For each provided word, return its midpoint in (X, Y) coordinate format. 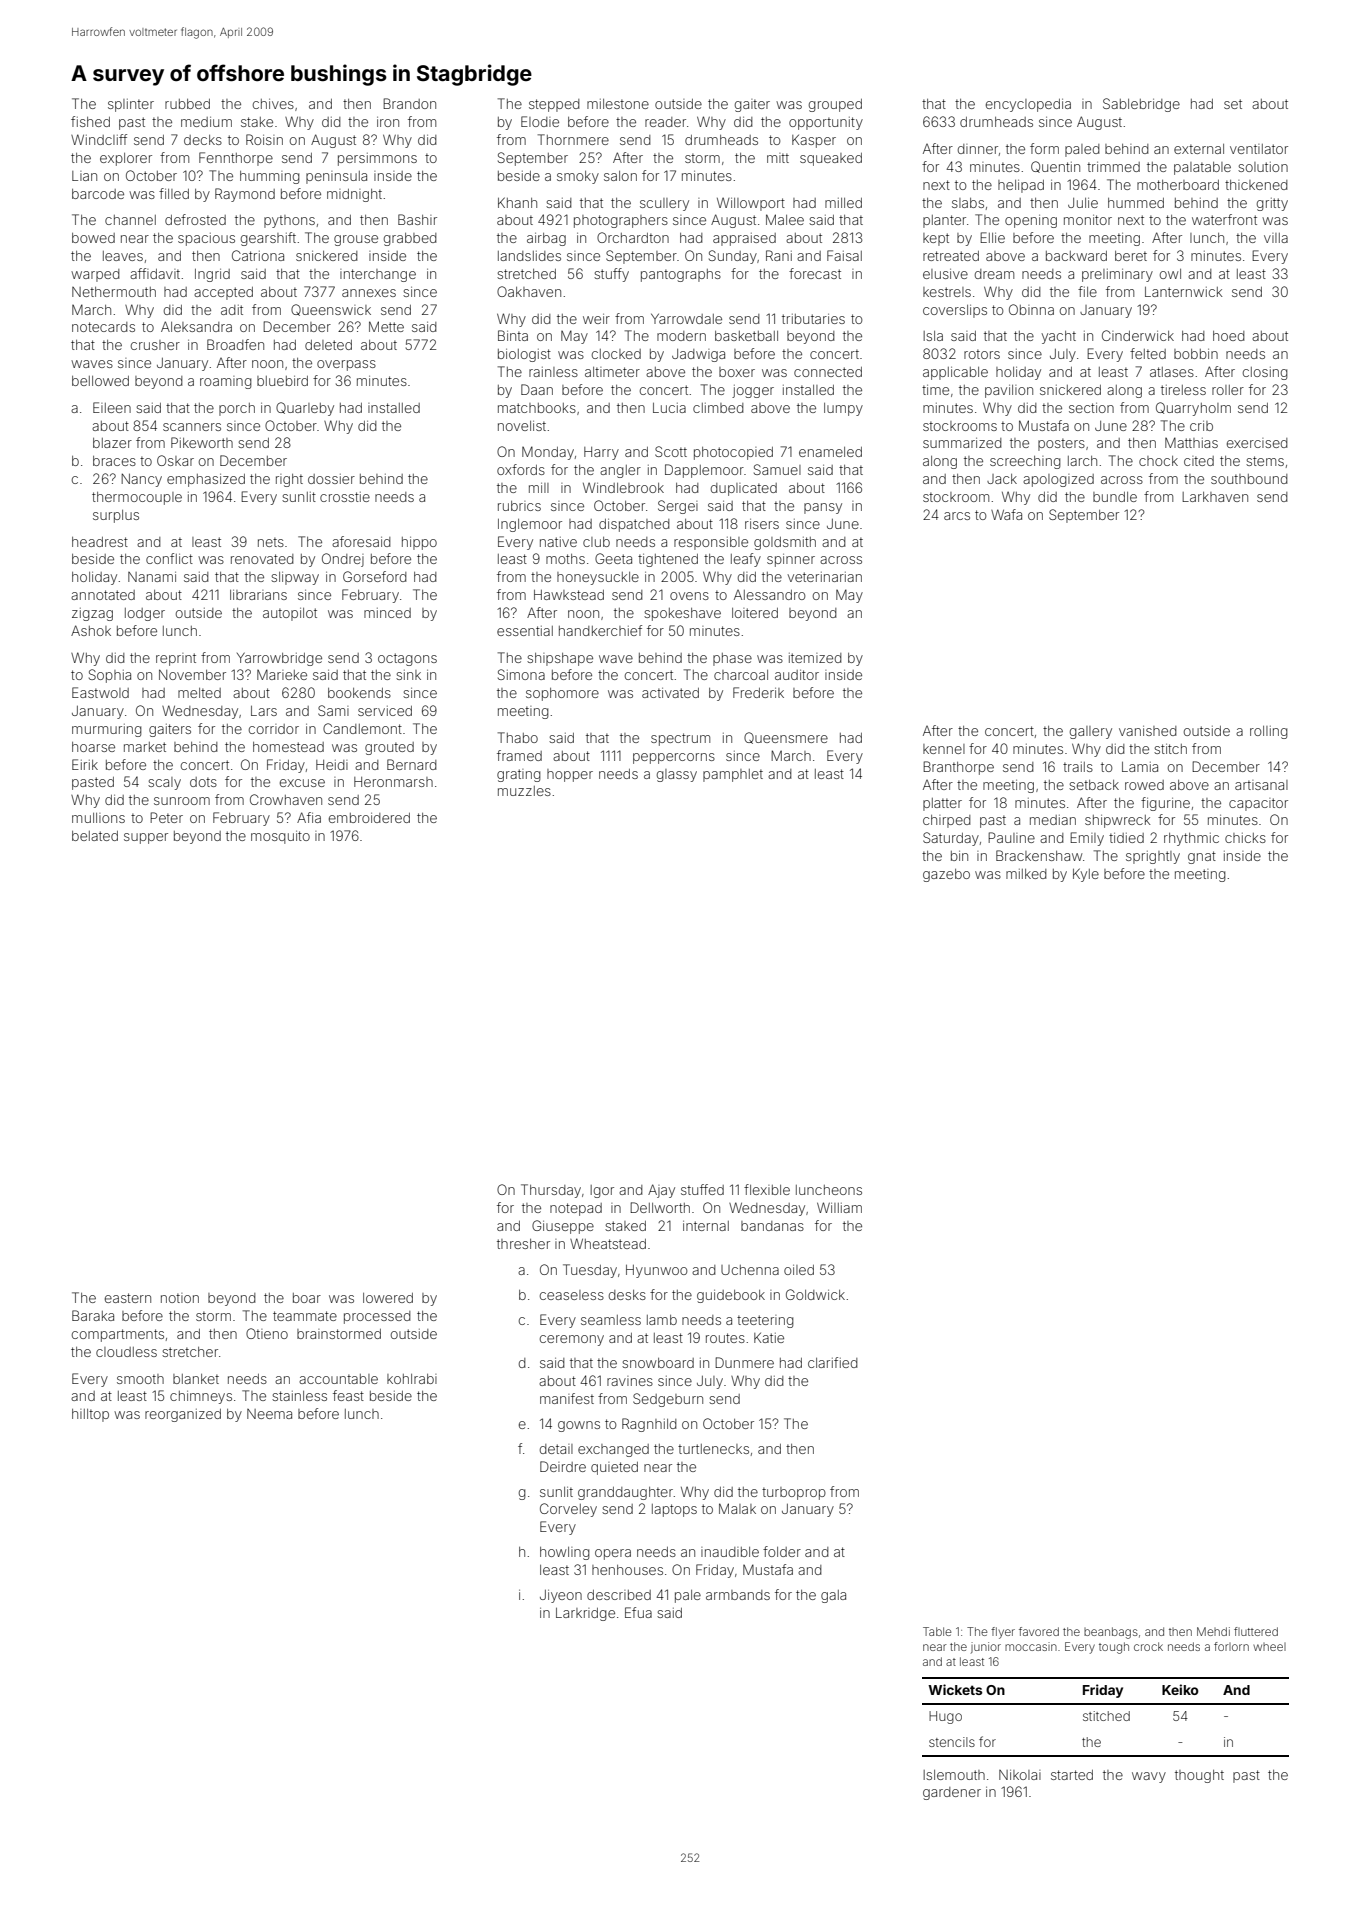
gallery (1091, 732)
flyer (1003, 1633)
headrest (100, 542)
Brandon (409, 103)
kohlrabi (412, 1379)
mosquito (280, 837)
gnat (1202, 857)
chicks (1245, 838)
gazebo (946, 875)
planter (944, 221)
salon (620, 176)
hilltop (90, 1415)
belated (95, 836)
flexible (767, 1189)
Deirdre (563, 1466)
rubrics (519, 506)
